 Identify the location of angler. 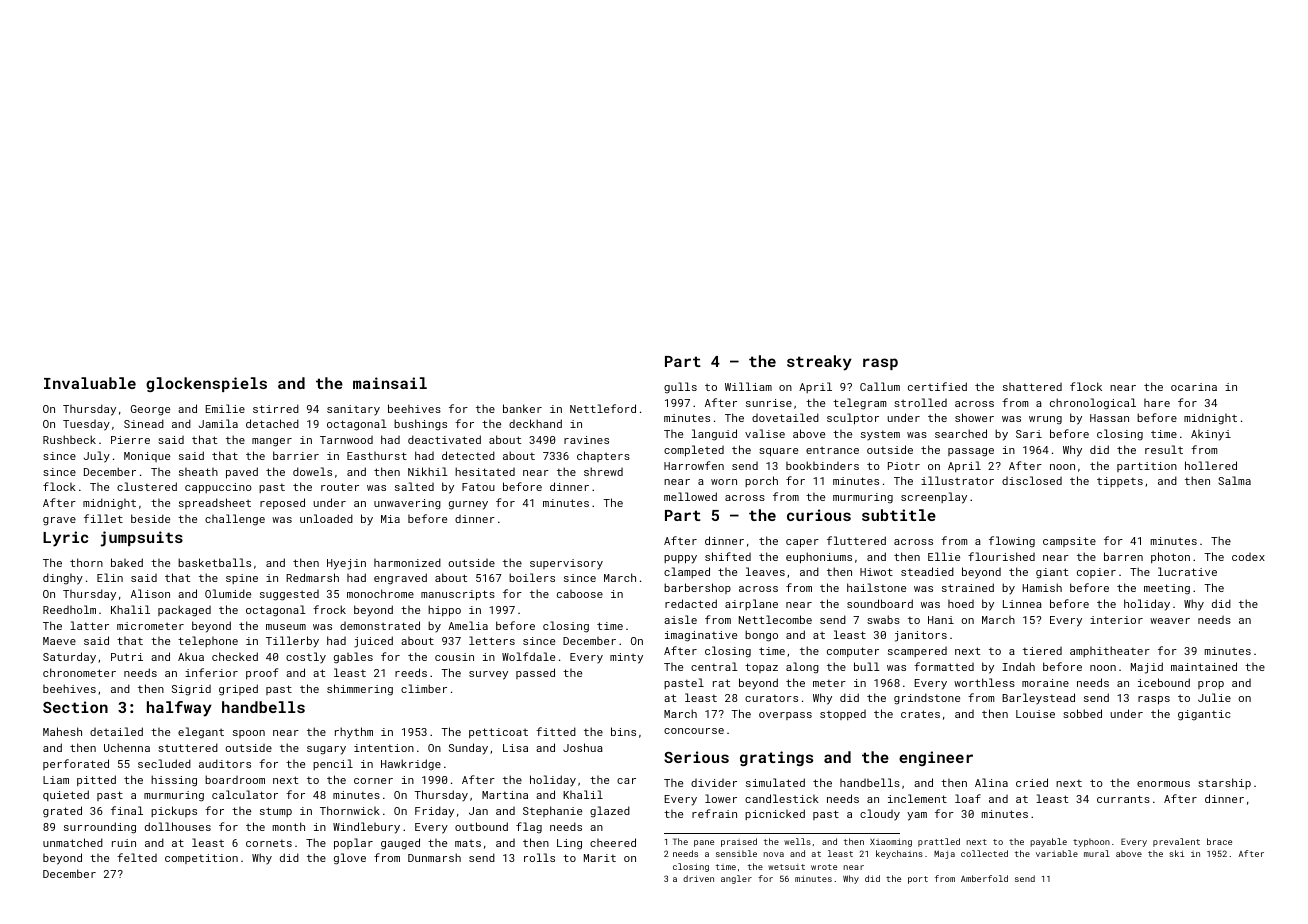
(736, 879).
